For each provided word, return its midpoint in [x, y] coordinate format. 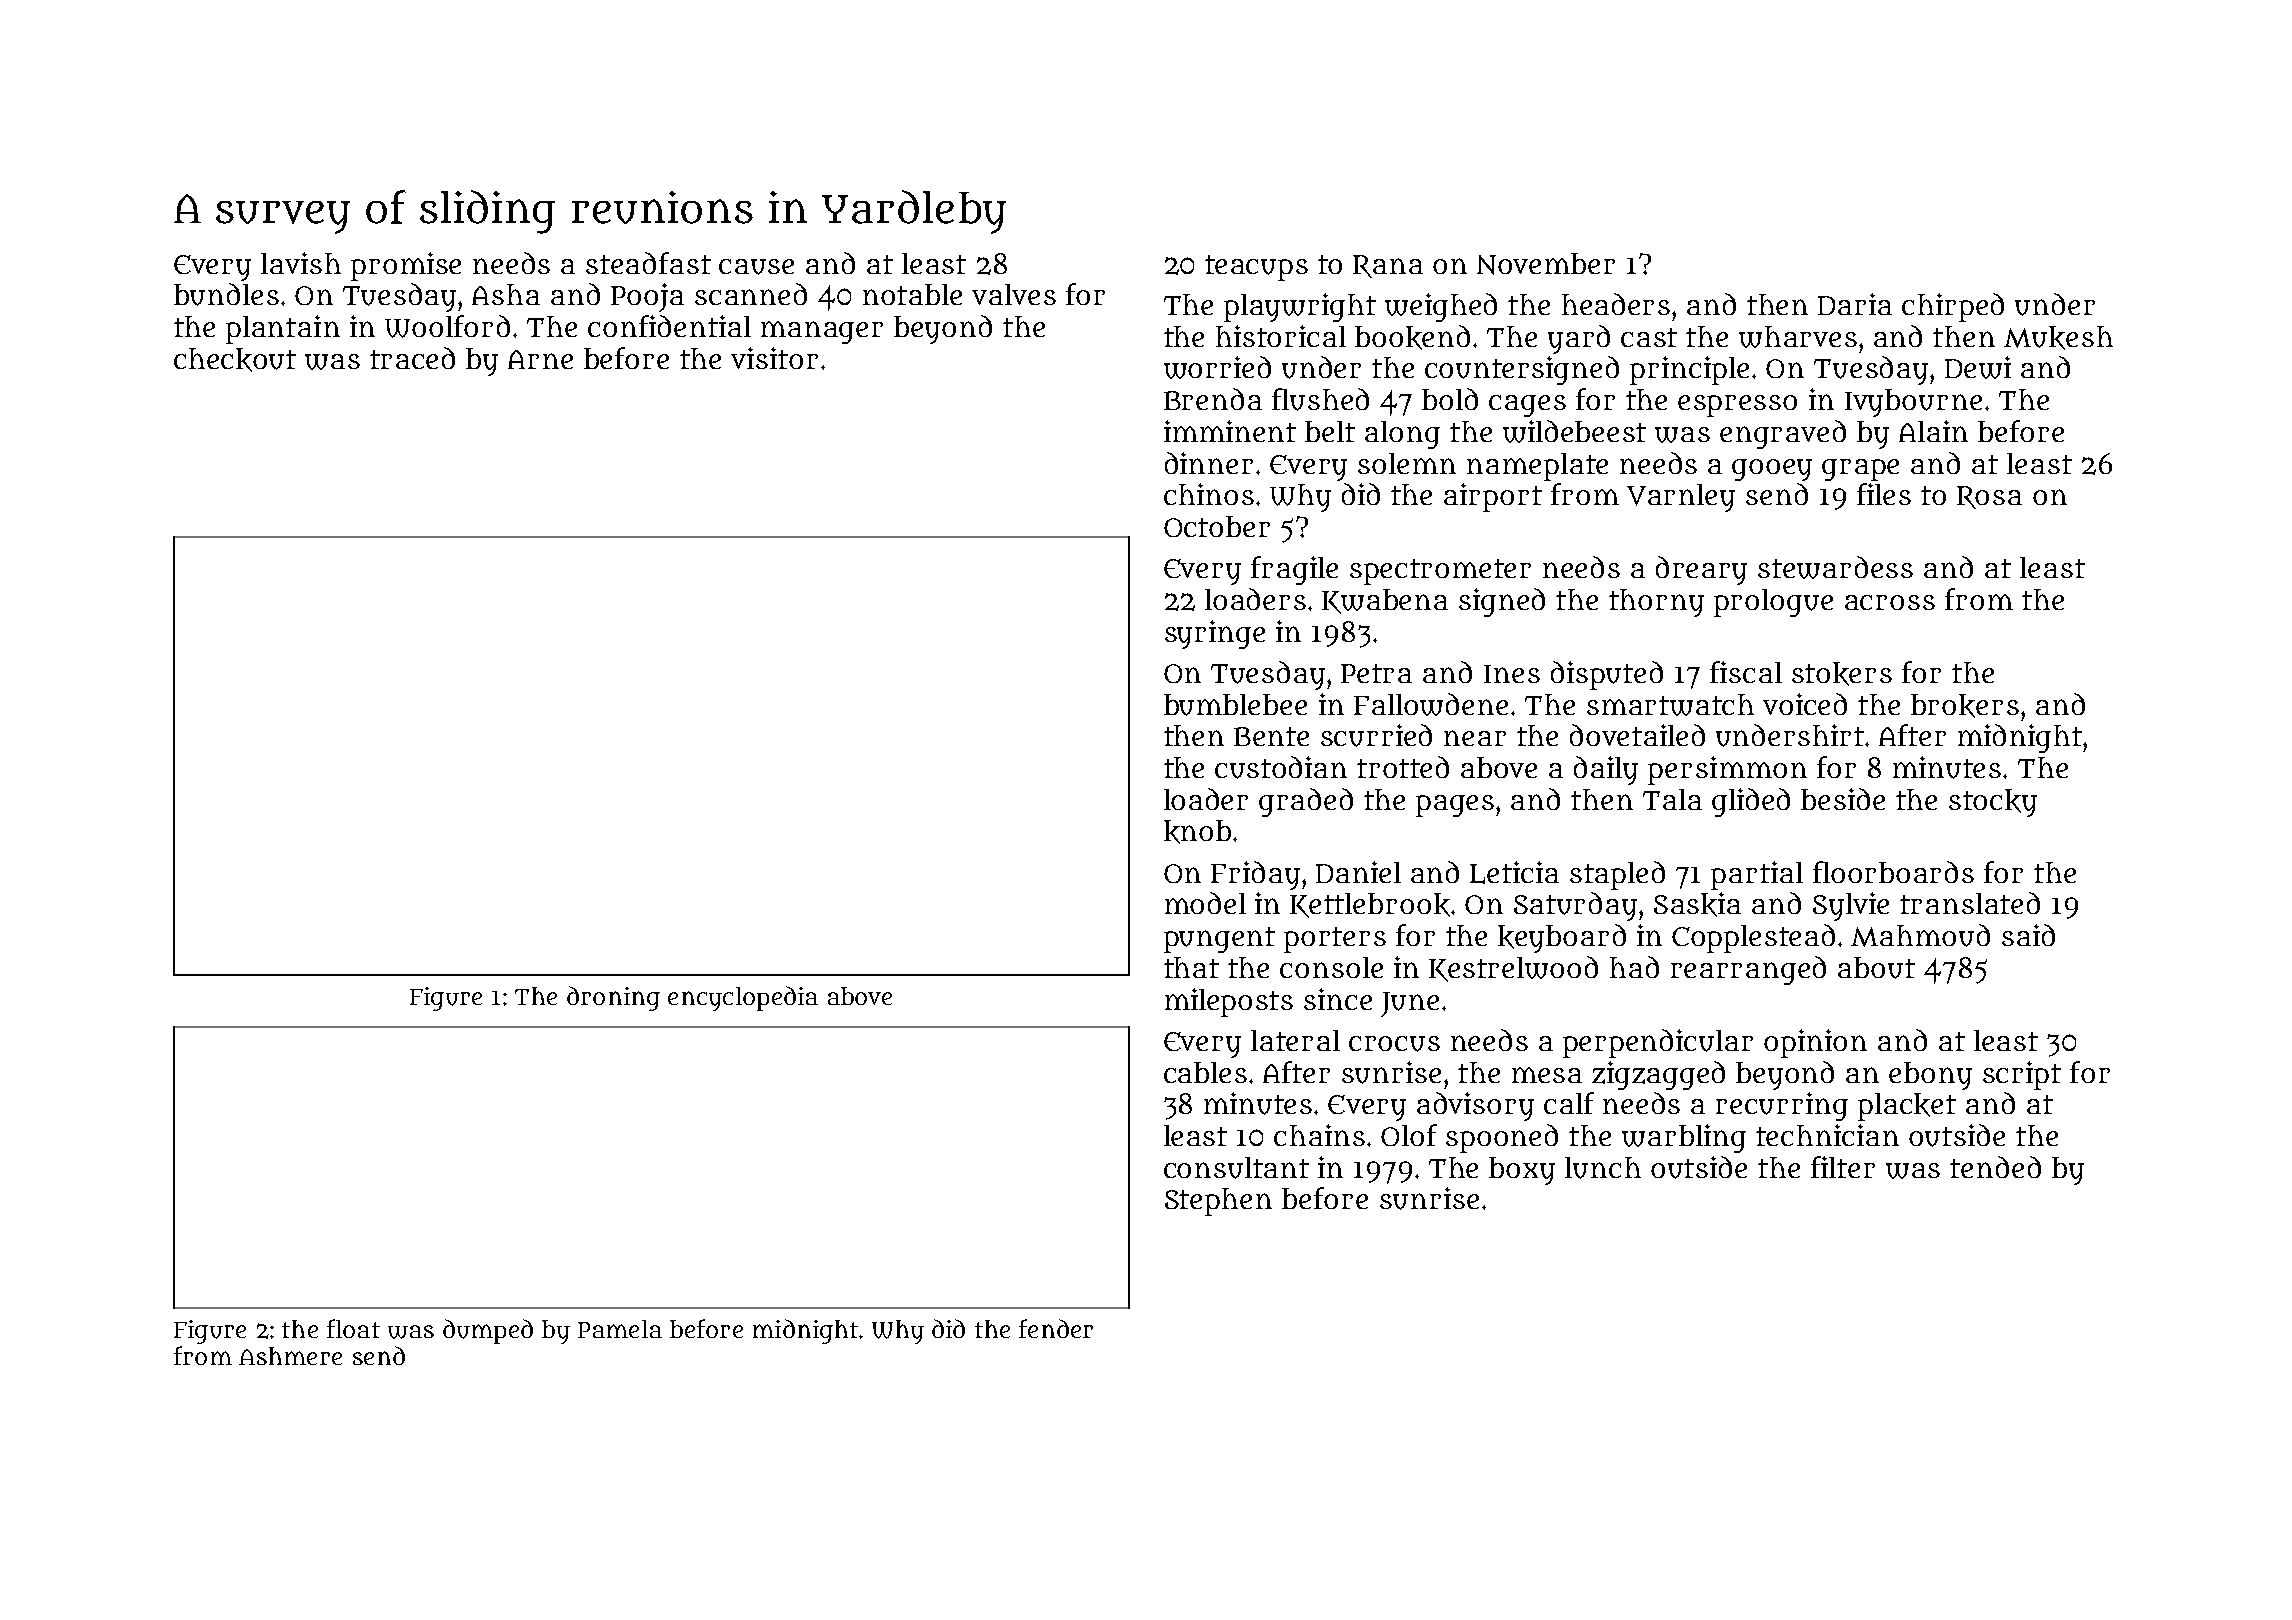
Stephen [1218, 1202]
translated [1970, 903]
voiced [1805, 704]
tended [1995, 1167]
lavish [301, 263]
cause [756, 267]
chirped [1953, 307]
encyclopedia [743, 998]
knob [1197, 832]
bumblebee [1235, 705]
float [353, 1328]
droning [613, 998]
